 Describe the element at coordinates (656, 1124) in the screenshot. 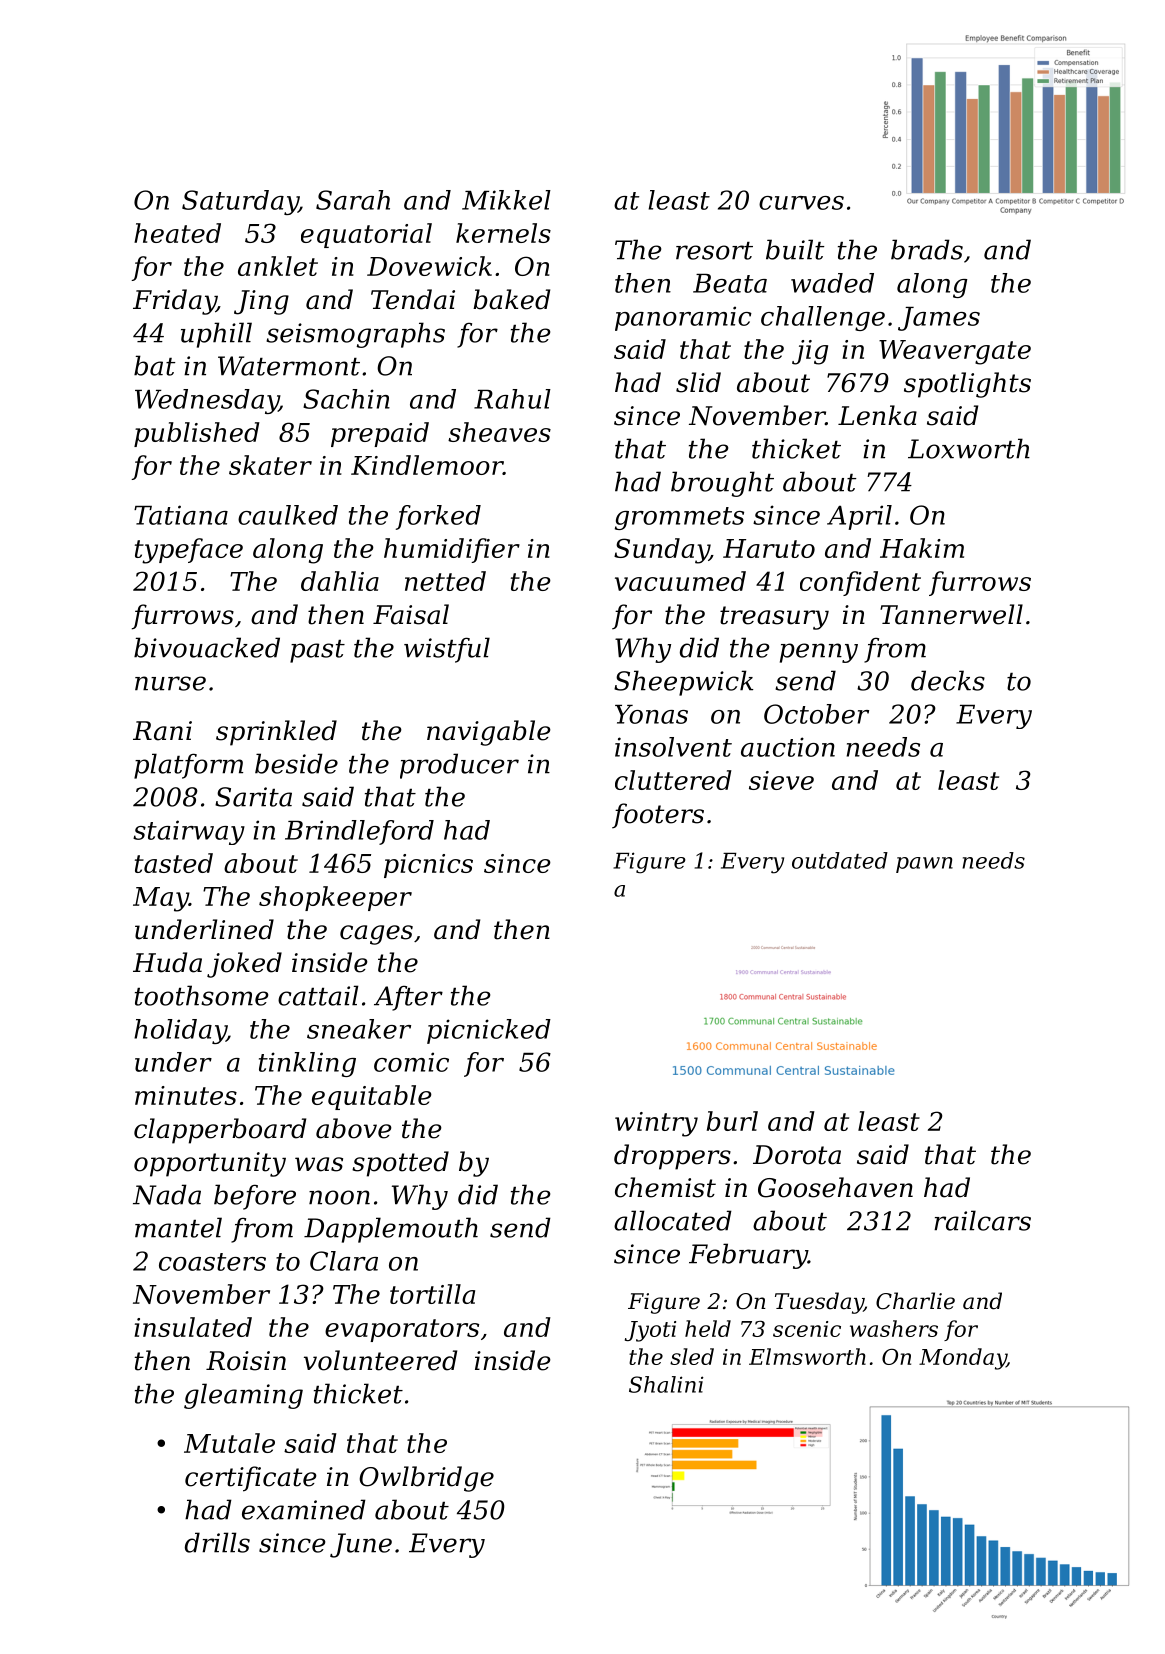

I see `wintry` at that location.
